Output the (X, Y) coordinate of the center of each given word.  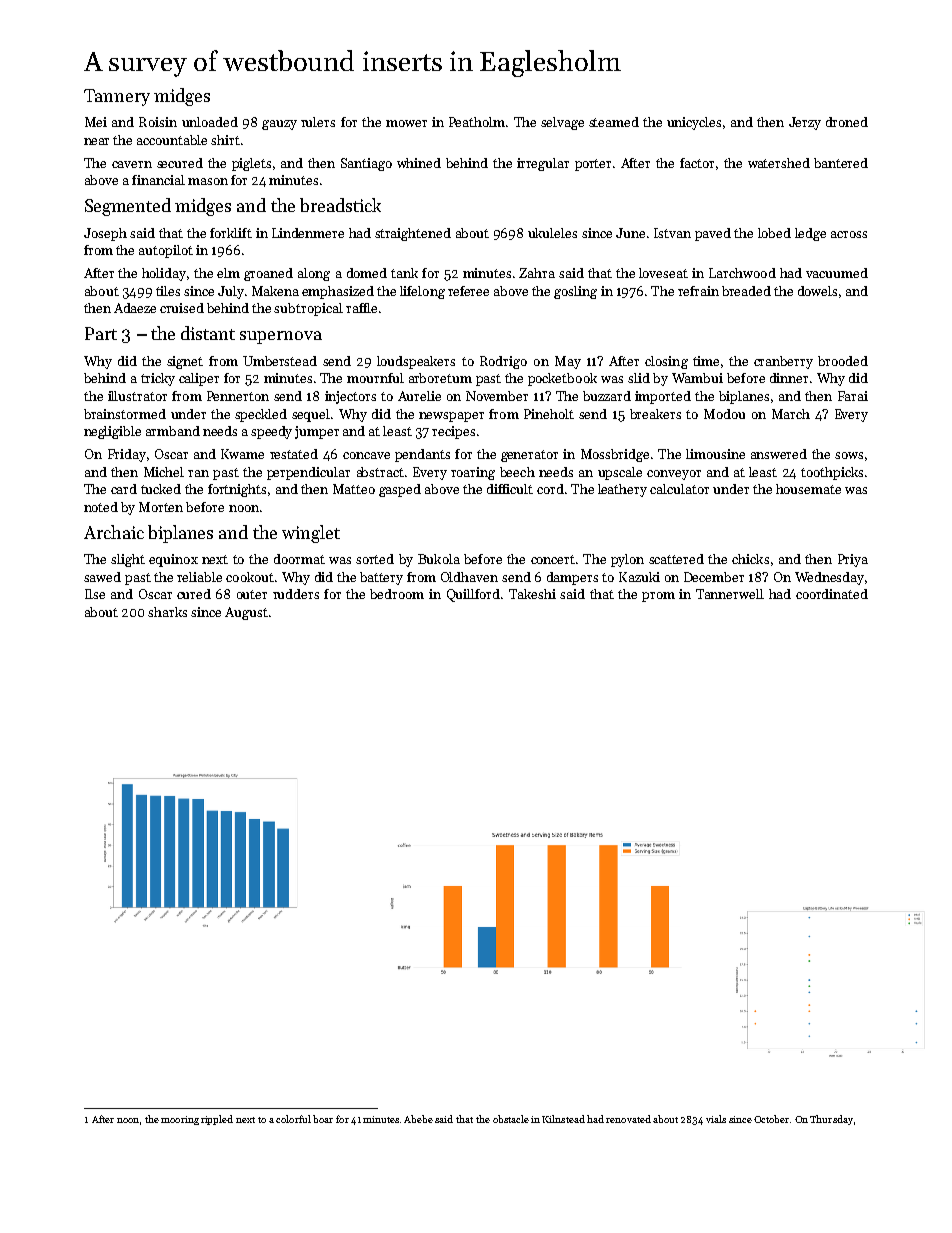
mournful (375, 378)
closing (666, 362)
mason (208, 181)
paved (713, 234)
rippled (217, 1120)
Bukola (439, 559)
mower (406, 123)
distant (208, 333)
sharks (167, 612)
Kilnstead (563, 1119)
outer (252, 594)
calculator (679, 489)
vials (716, 1119)
